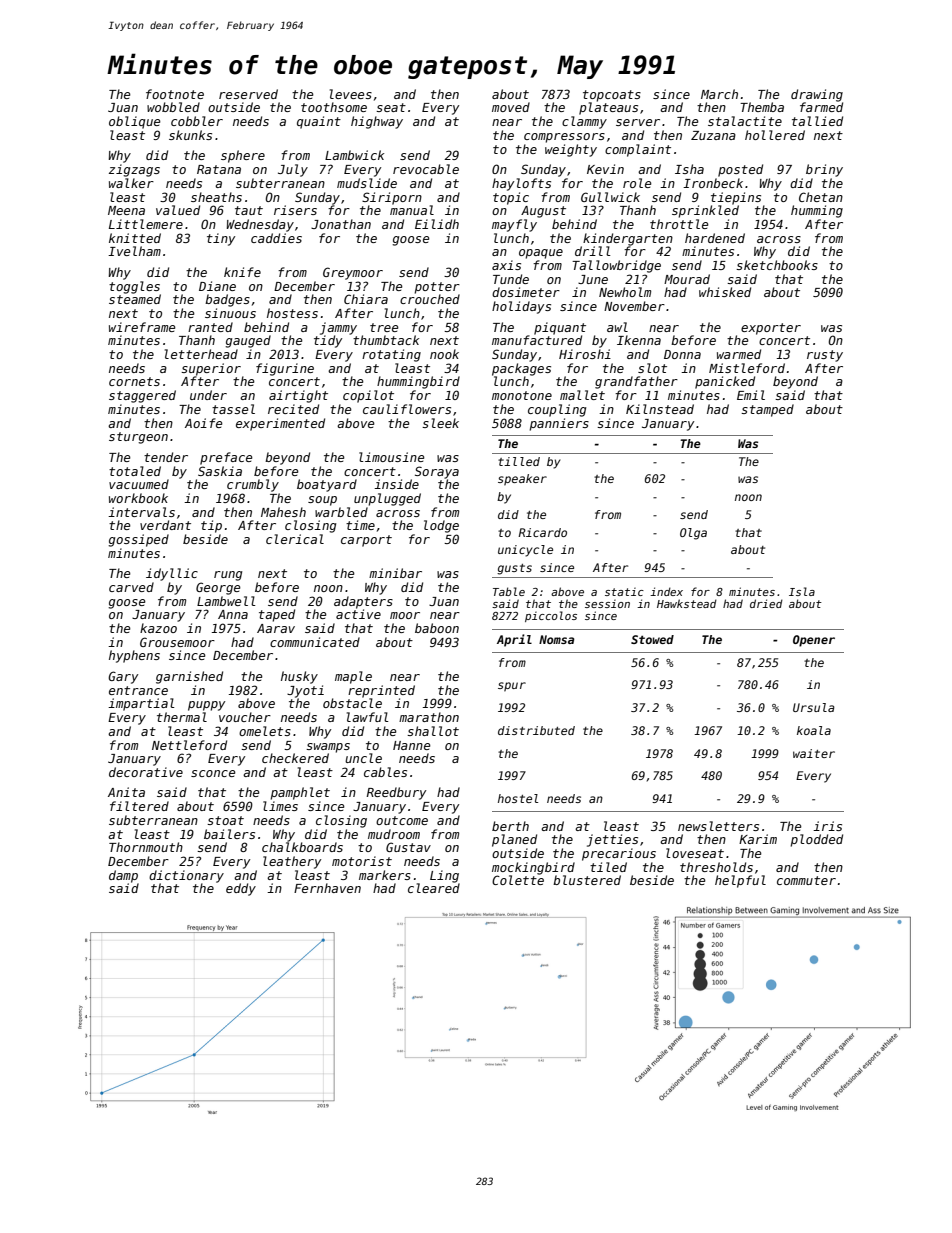 The height and width of the screenshot is (1233, 952). What do you see at coordinates (608, 108) in the screenshot?
I see `plateaus` at bounding box center [608, 108].
